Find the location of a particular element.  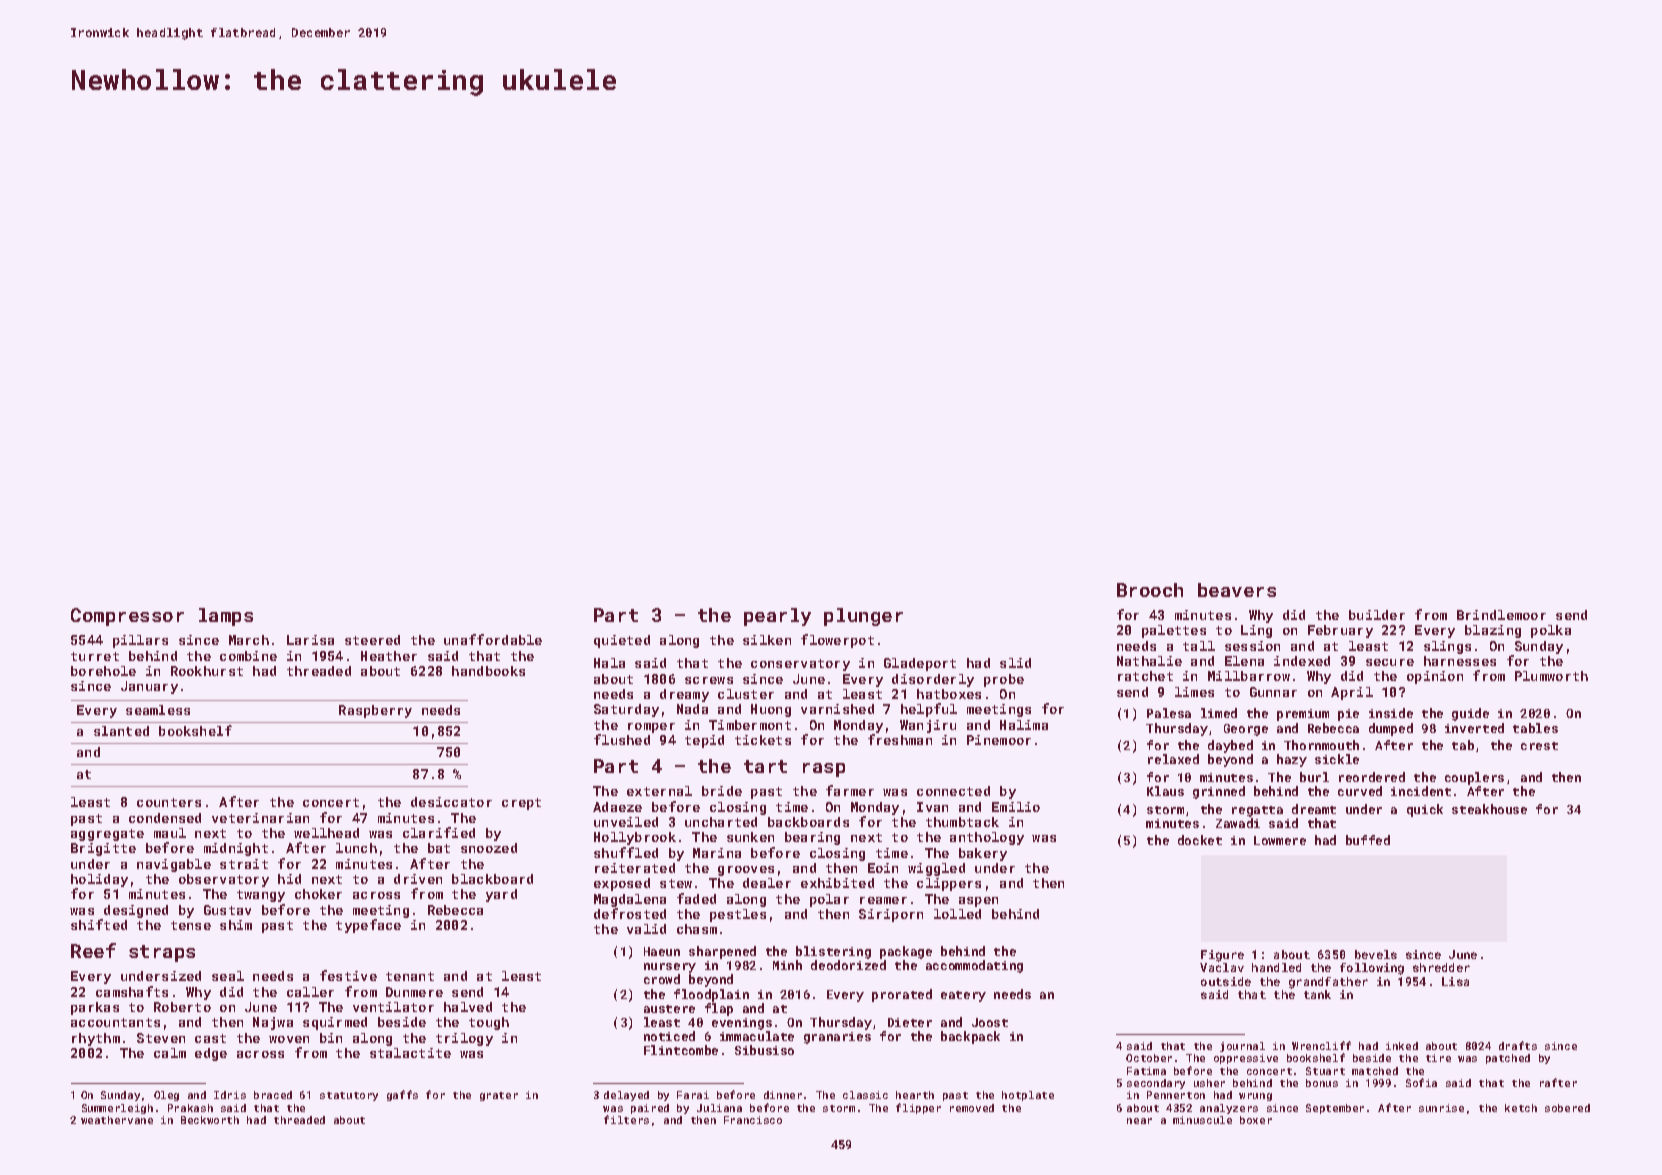

seamless is located at coordinates (158, 710).
